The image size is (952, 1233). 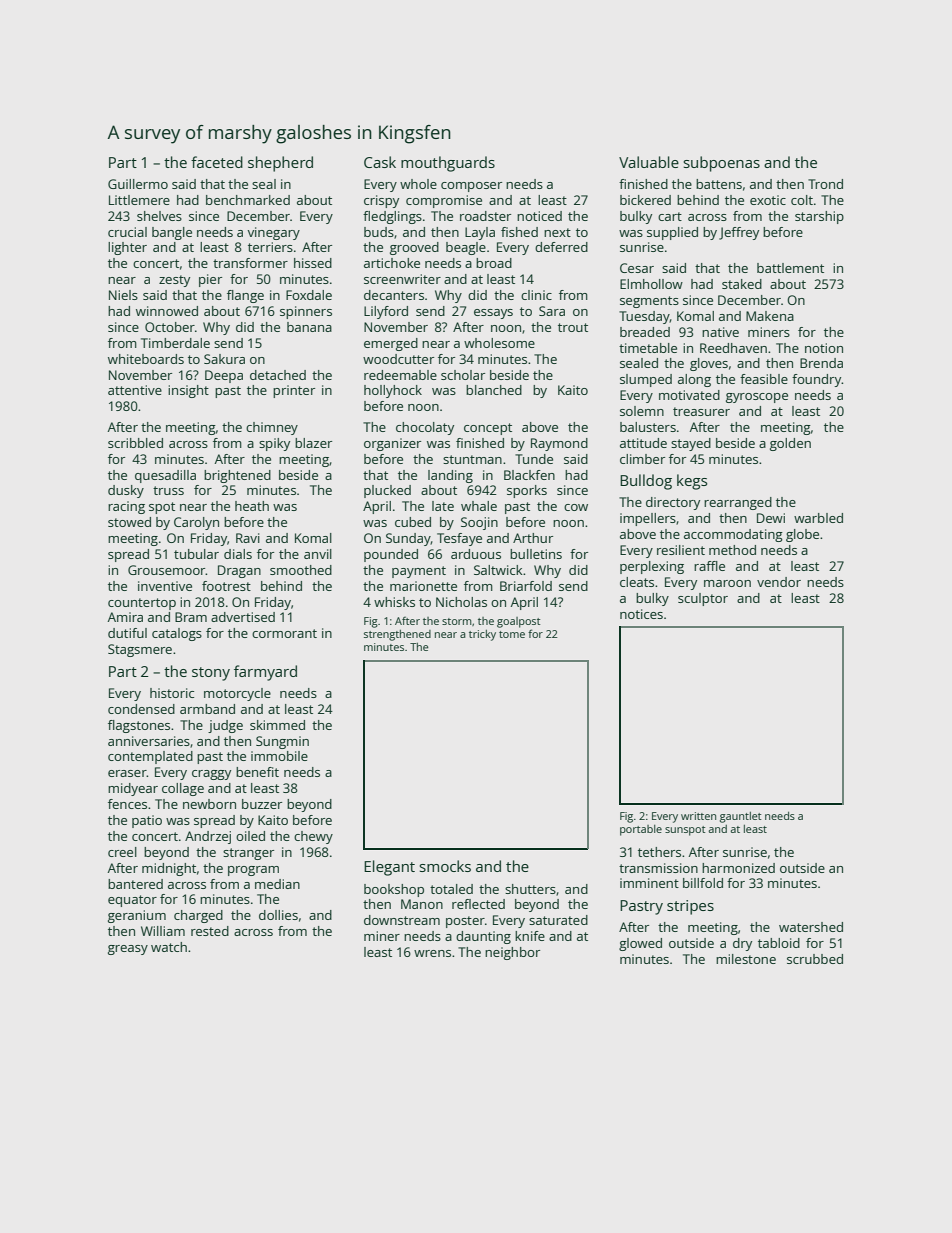 What do you see at coordinates (703, 599) in the image?
I see `sculptor` at bounding box center [703, 599].
